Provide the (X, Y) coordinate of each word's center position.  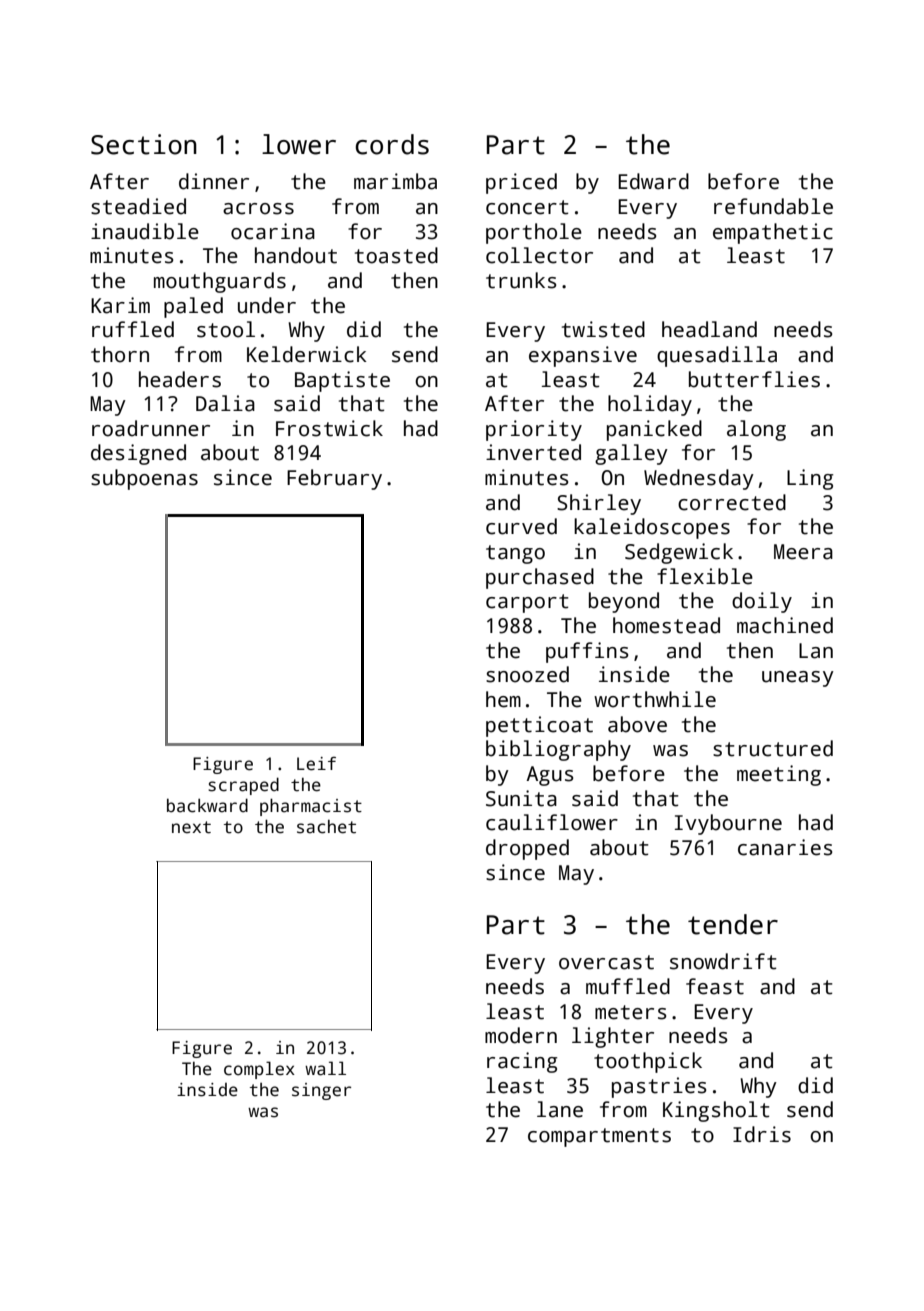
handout (296, 255)
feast (715, 986)
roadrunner (151, 428)
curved (521, 526)
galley (631, 454)
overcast (606, 962)
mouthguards (220, 282)
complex (259, 1070)
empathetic (773, 233)
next (191, 827)
